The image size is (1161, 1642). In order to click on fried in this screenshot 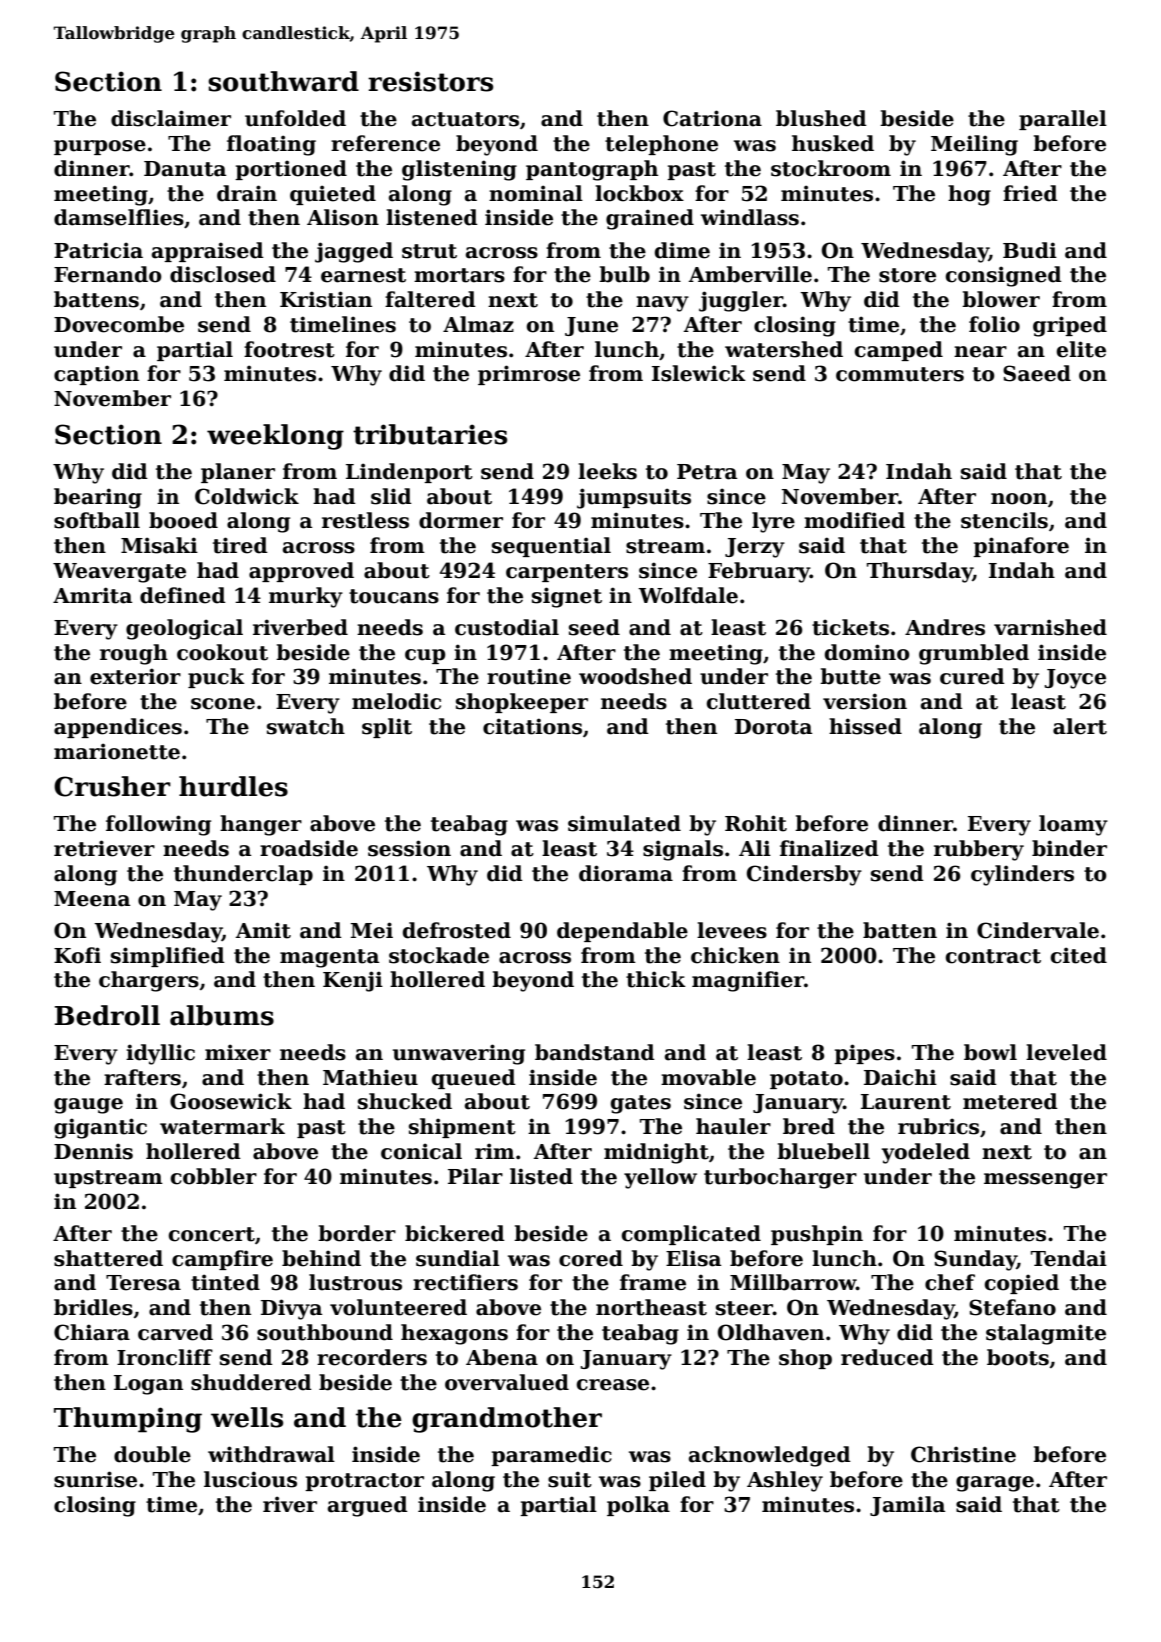, I will do `click(1030, 193)`.
